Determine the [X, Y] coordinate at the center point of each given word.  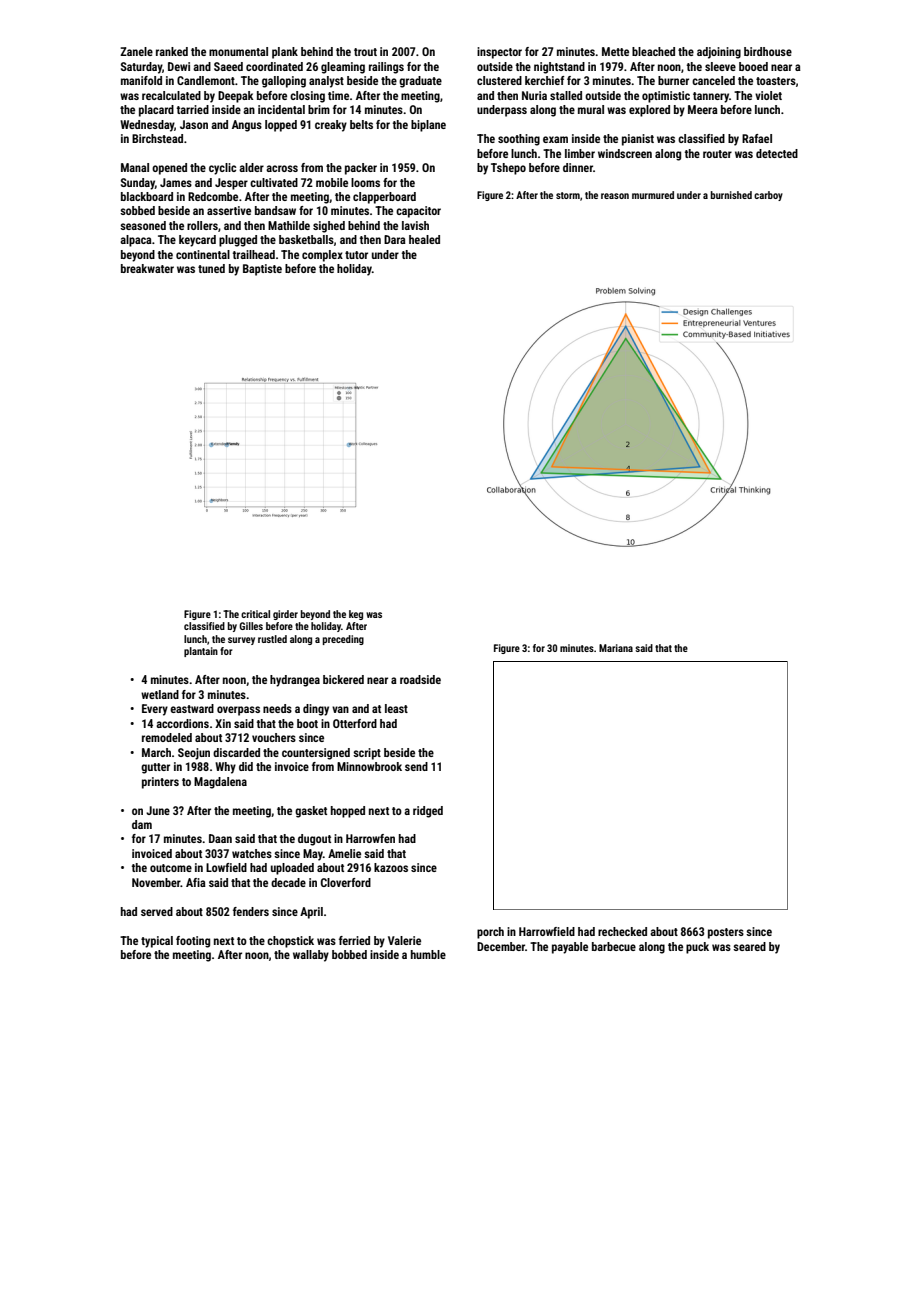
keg [356, 615]
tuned [211, 268]
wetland [160, 694]
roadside [420, 679]
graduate [420, 82]
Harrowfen [370, 838]
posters [726, 933]
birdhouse [768, 51]
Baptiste [262, 270]
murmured [653, 195]
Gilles [251, 626]
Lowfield [226, 867]
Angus [247, 126]
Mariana [616, 648]
